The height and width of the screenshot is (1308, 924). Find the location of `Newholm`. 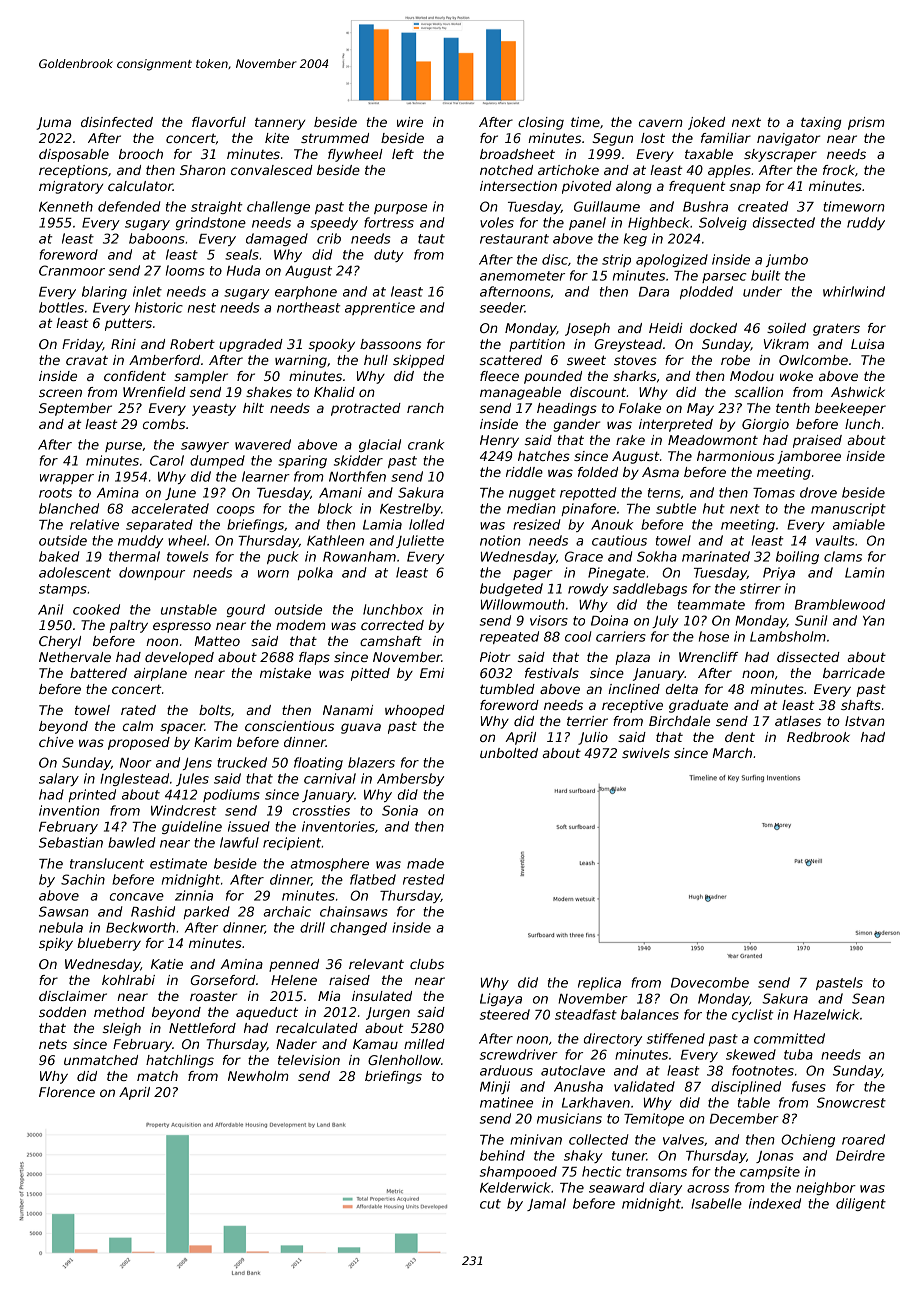

Newholm is located at coordinates (258, 1076).
